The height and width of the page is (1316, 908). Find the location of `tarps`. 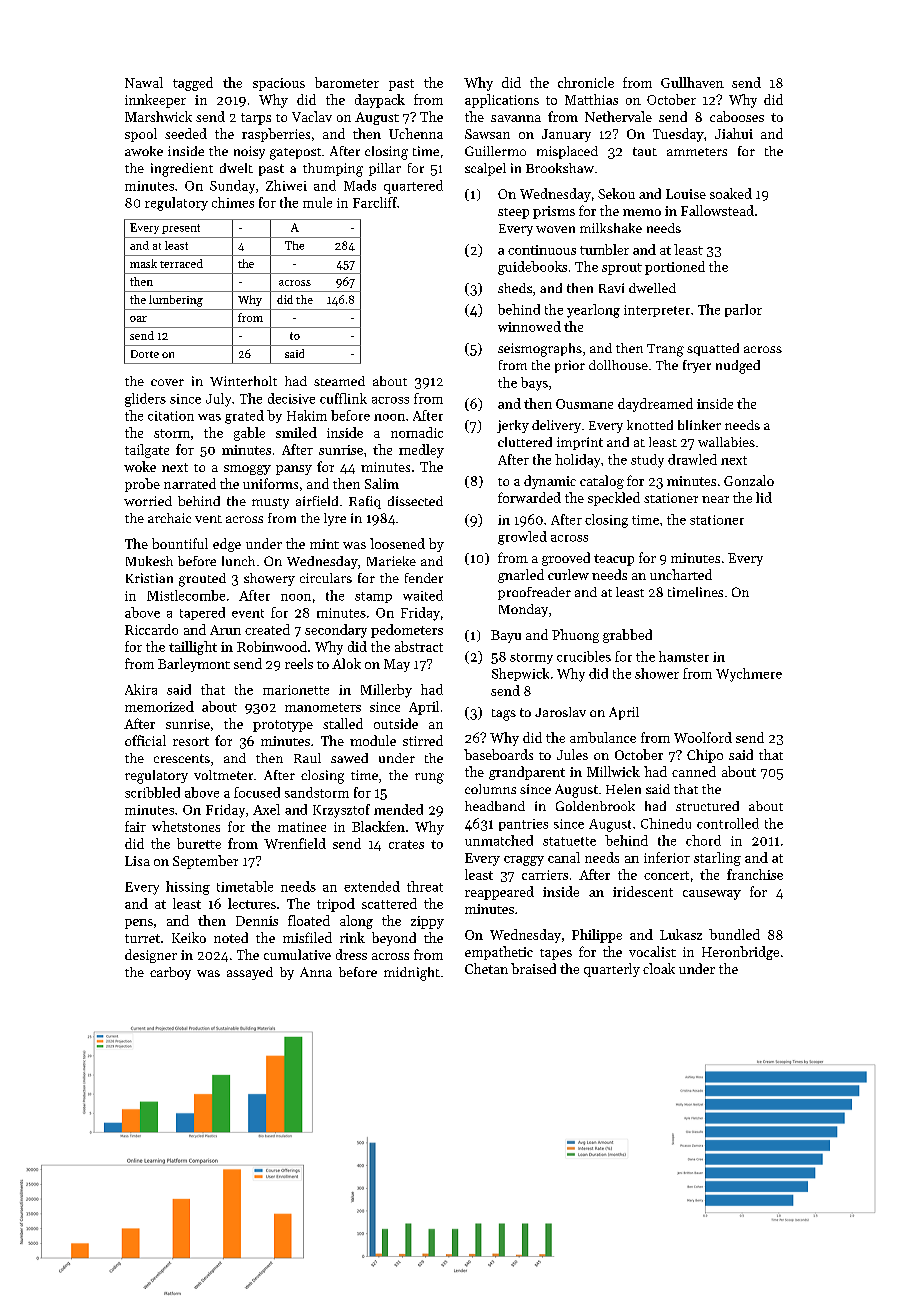

tarps is located at coordinates (256, 119).
